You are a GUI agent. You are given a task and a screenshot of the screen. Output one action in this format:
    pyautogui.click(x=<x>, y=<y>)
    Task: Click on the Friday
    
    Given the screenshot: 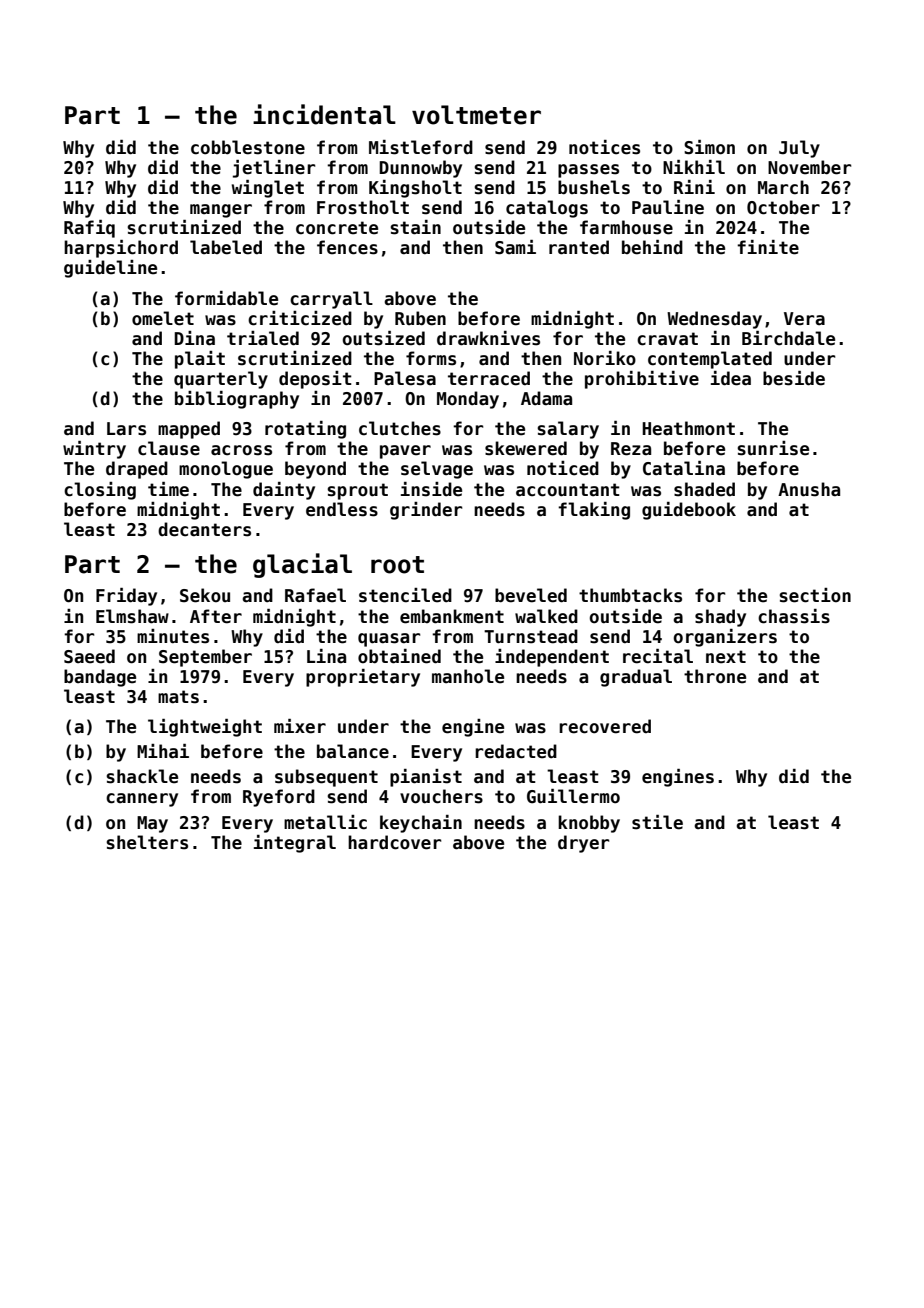 What is the action you would take?
    pyautogui.click(x=126, y=597)
